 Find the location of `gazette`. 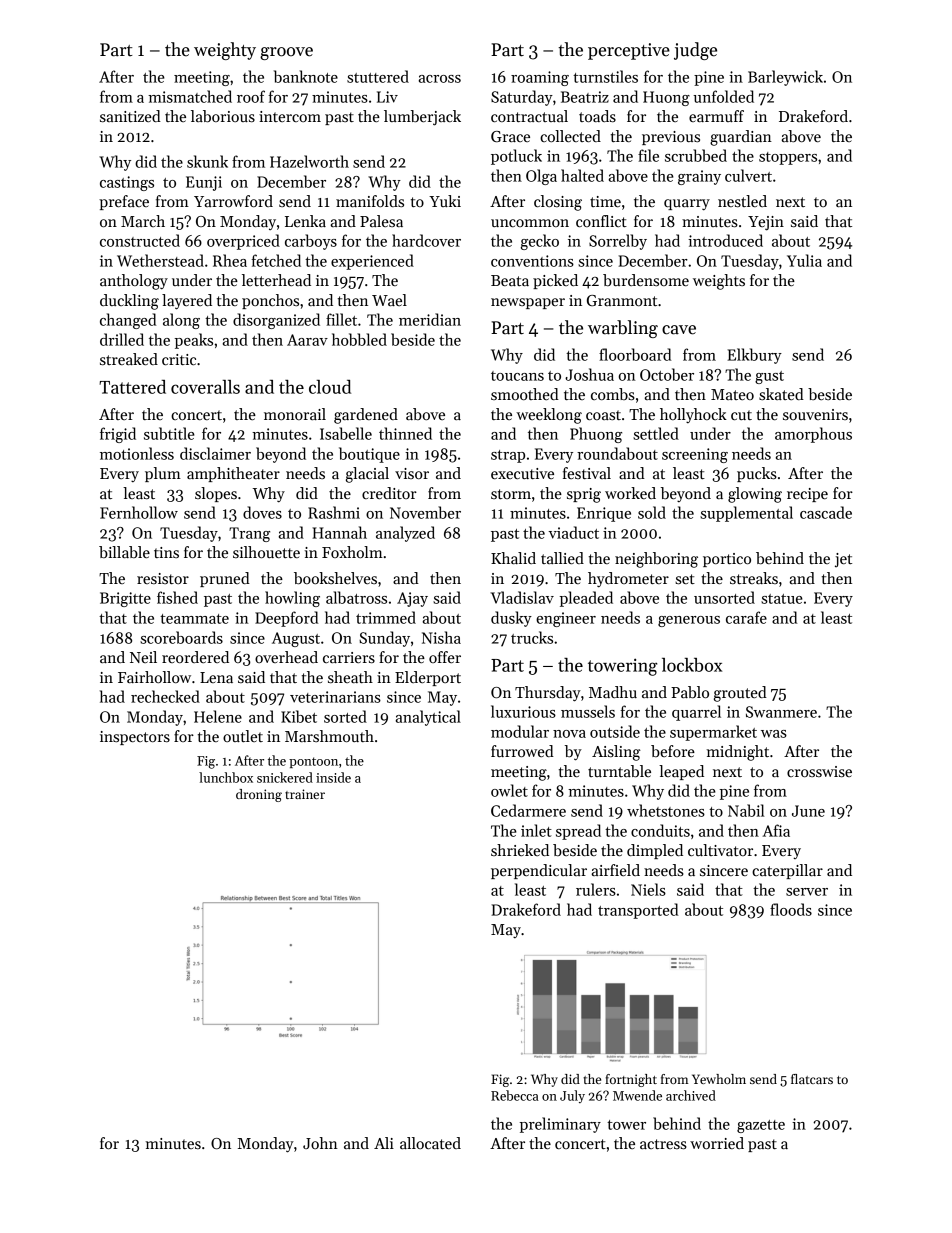

gazette is located at coordinates (761, 1126).
